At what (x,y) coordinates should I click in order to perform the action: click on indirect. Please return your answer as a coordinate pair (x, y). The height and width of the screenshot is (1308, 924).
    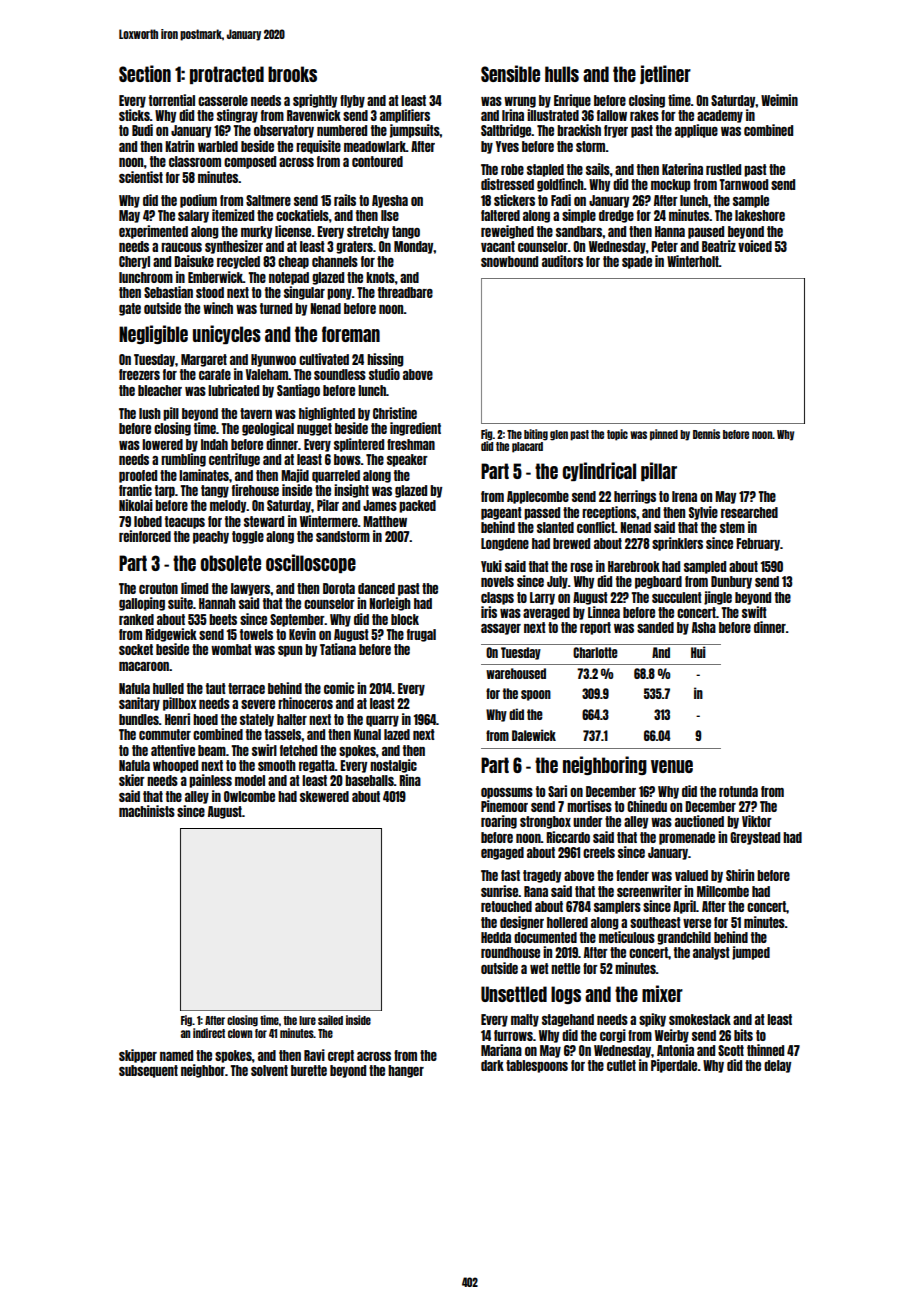
    Looking at the image, I should click on (209, 1033).
